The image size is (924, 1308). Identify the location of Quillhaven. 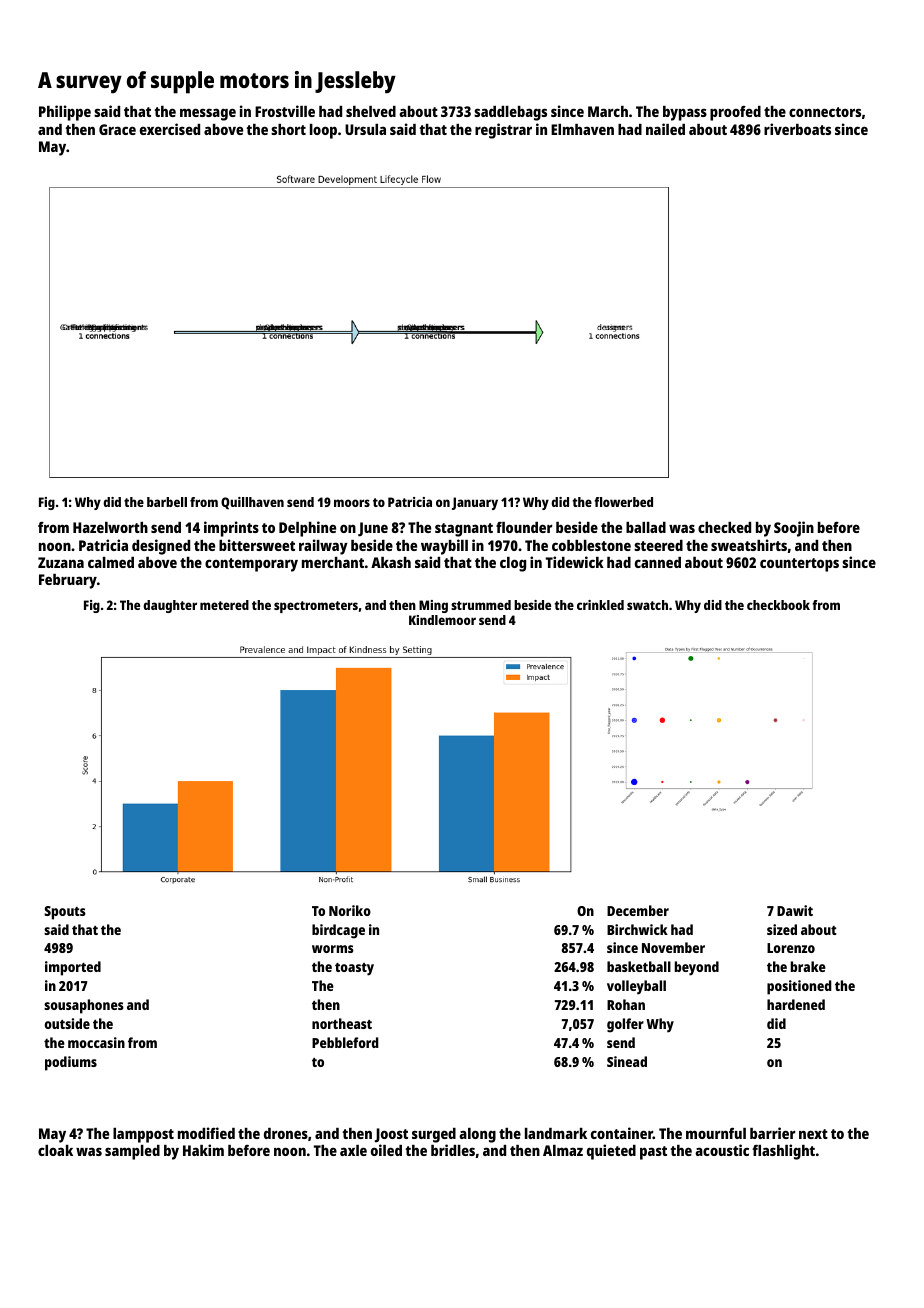
(252, 503).
